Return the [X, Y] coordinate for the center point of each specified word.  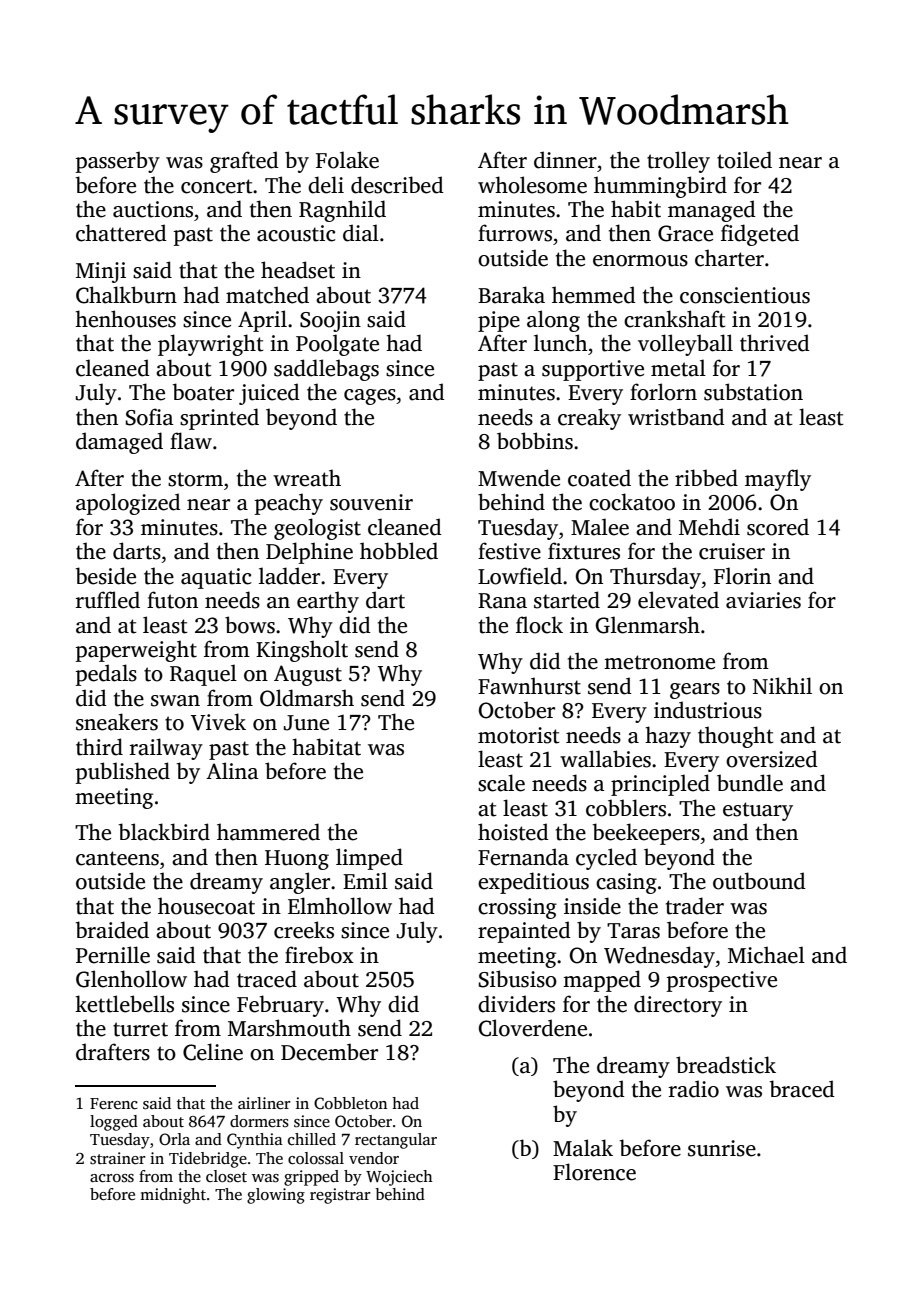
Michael [766, 955]
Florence [594, 1172]
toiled [744, 160]
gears [695, 691]
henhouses [125, 319]
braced [802, 1089]
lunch [560, 343]
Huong [297, 860]
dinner [565, 160]
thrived [775, 343]
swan [175, 701]
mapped [602, 981]
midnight [173, 1196]
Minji [101, 272]
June [306, 723]
